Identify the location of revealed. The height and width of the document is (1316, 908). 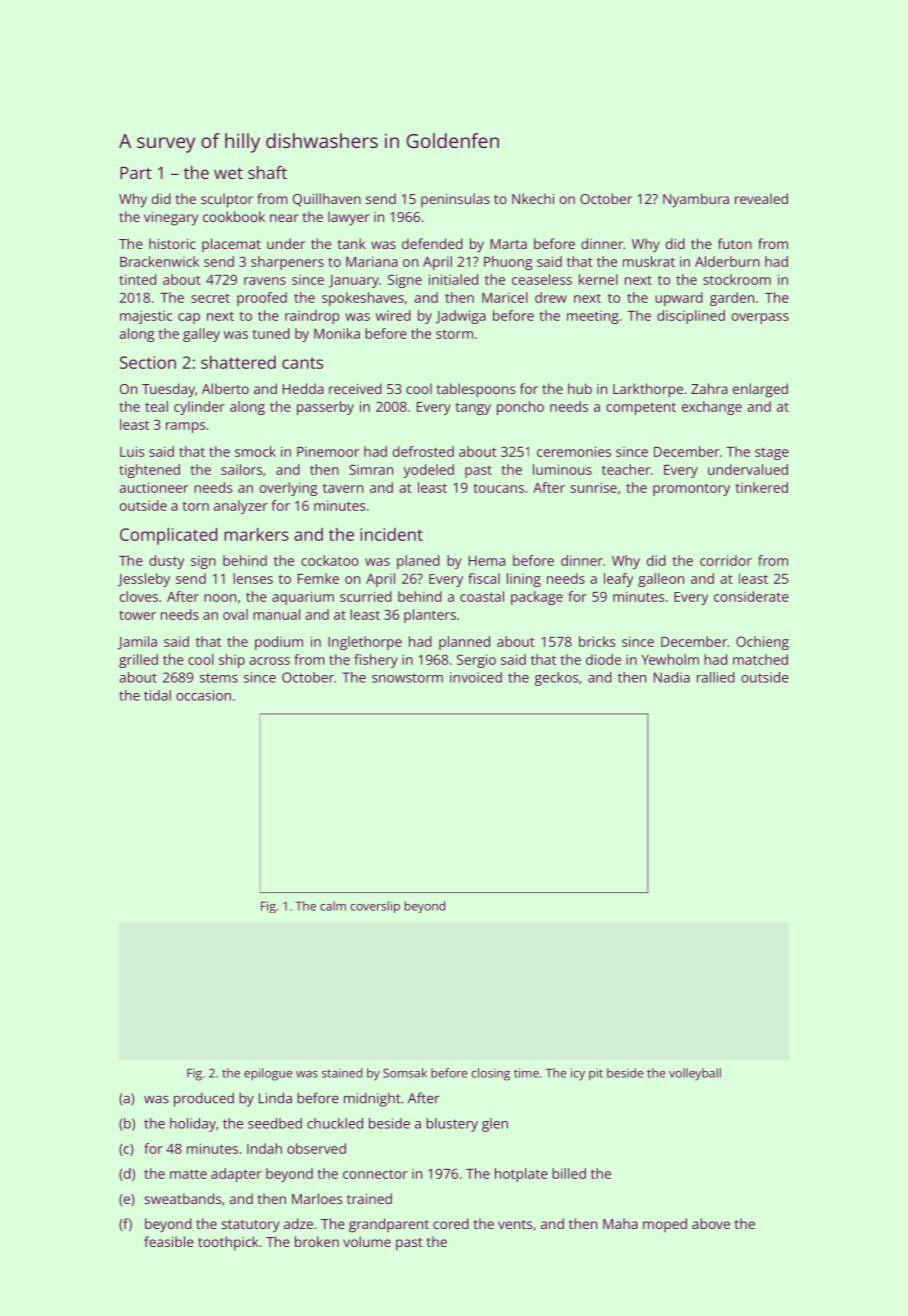
(761, 198).
